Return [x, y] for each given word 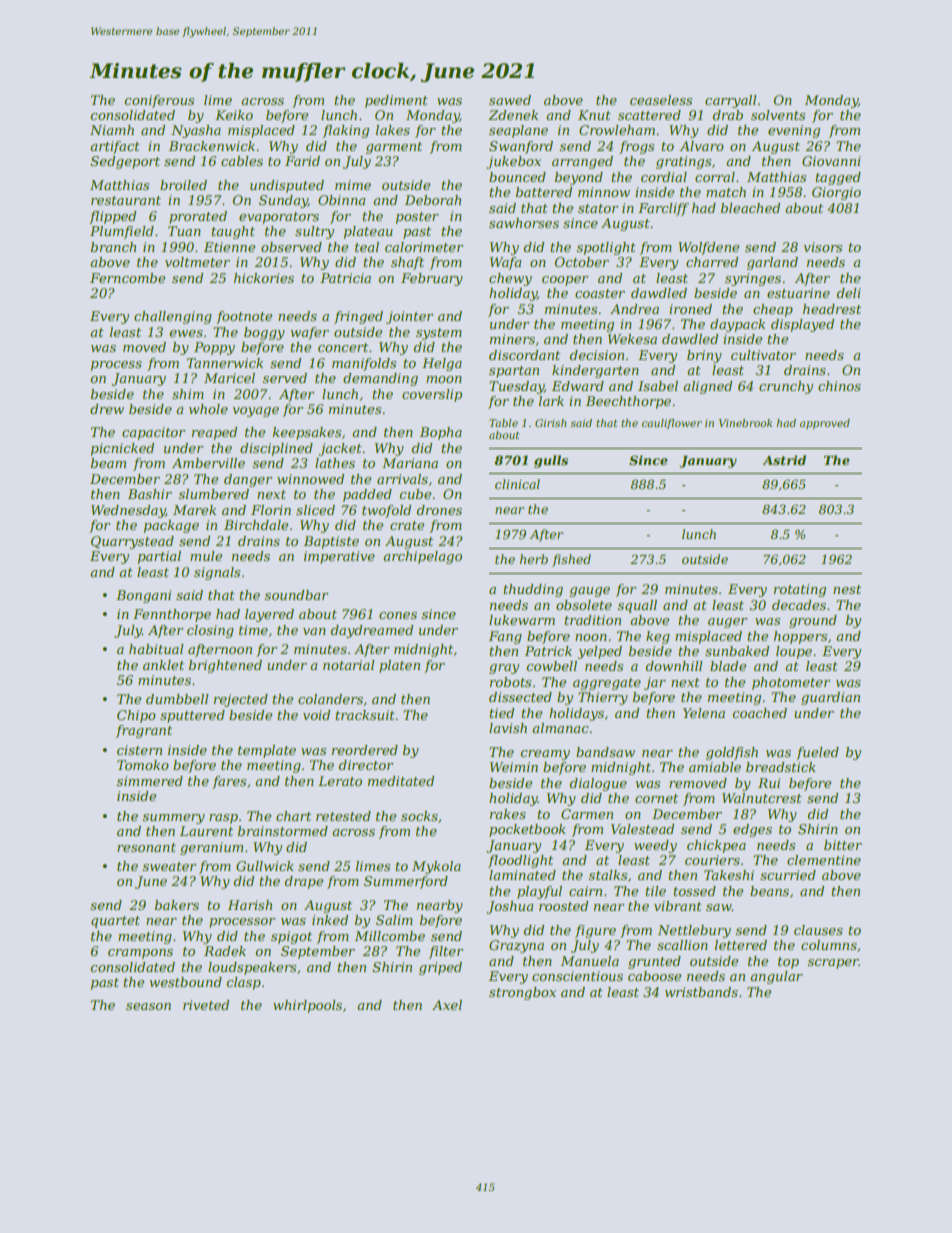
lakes [393, 130]
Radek [225, 951]
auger [727, 623]
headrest [832, 309]
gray [504, 669]
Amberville [208, 463]
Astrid [784, 460]
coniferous [159, 101]
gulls [551, 461]
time [253, 630]
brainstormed [283, 831]
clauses [818, 930]
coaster [600, 293]
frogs [636, 147]
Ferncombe [127, 278]
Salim [394, 920]
